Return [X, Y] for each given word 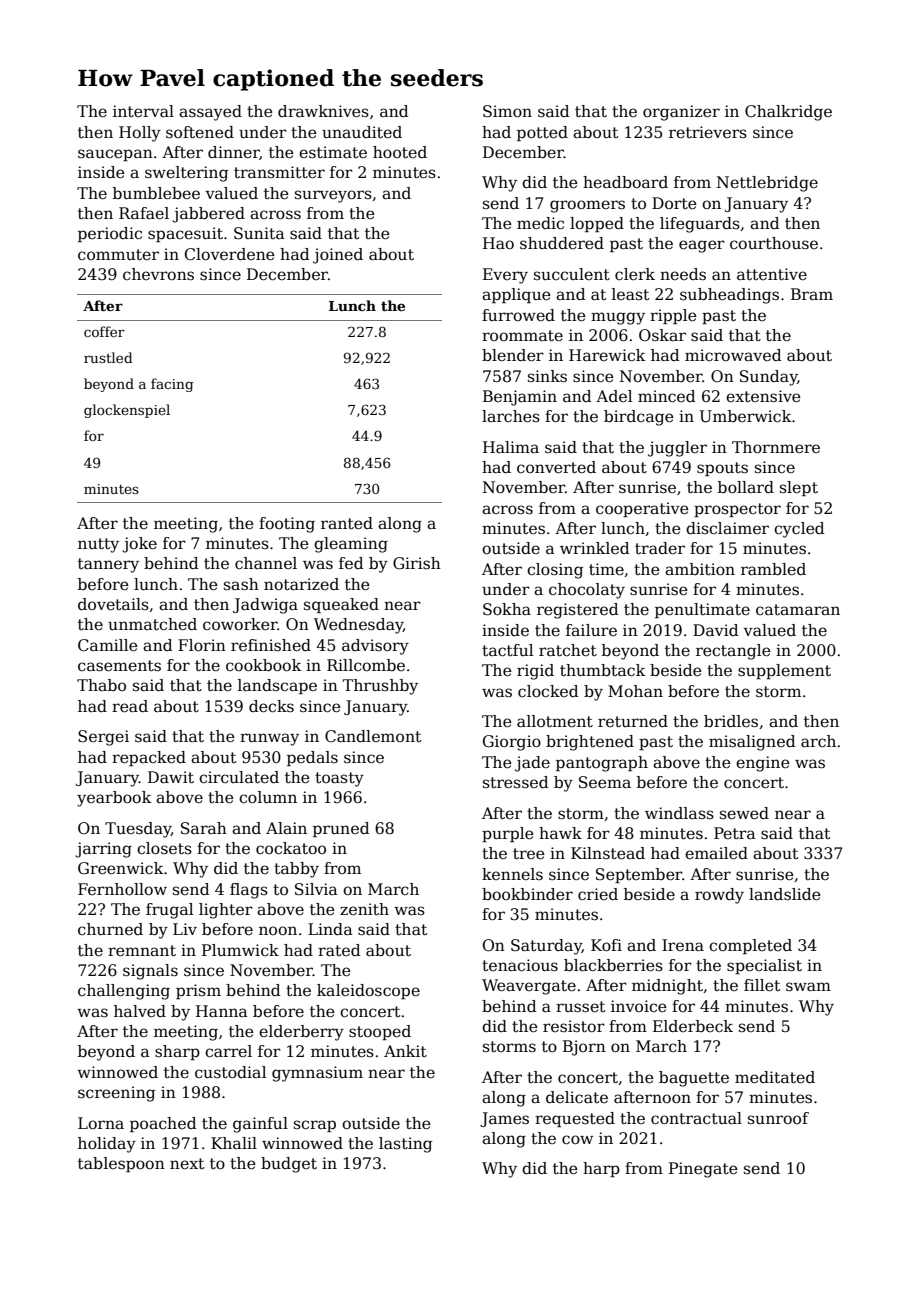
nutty [98, 545]
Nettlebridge [767, 184]
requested [575, 1119]
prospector [737, 510]
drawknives [323, 111]
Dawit [171, 777]
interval [143, 111]
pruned [341, 829]
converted [556, 467]
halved [140, 1011]
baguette [694, 1079]
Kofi [606, 945]
